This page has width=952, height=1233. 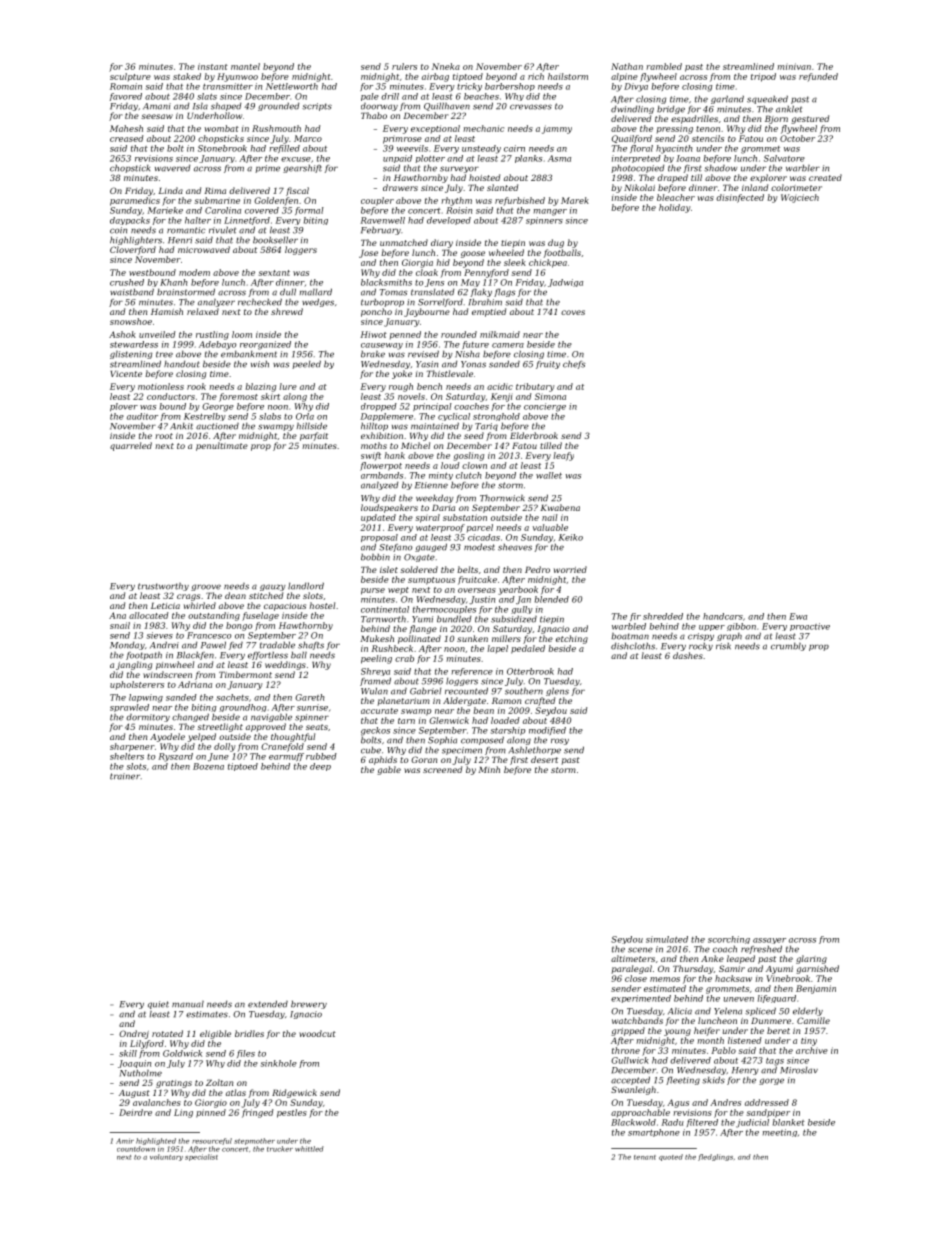 I want to click on pedaled, so click(x=528, y=649).
